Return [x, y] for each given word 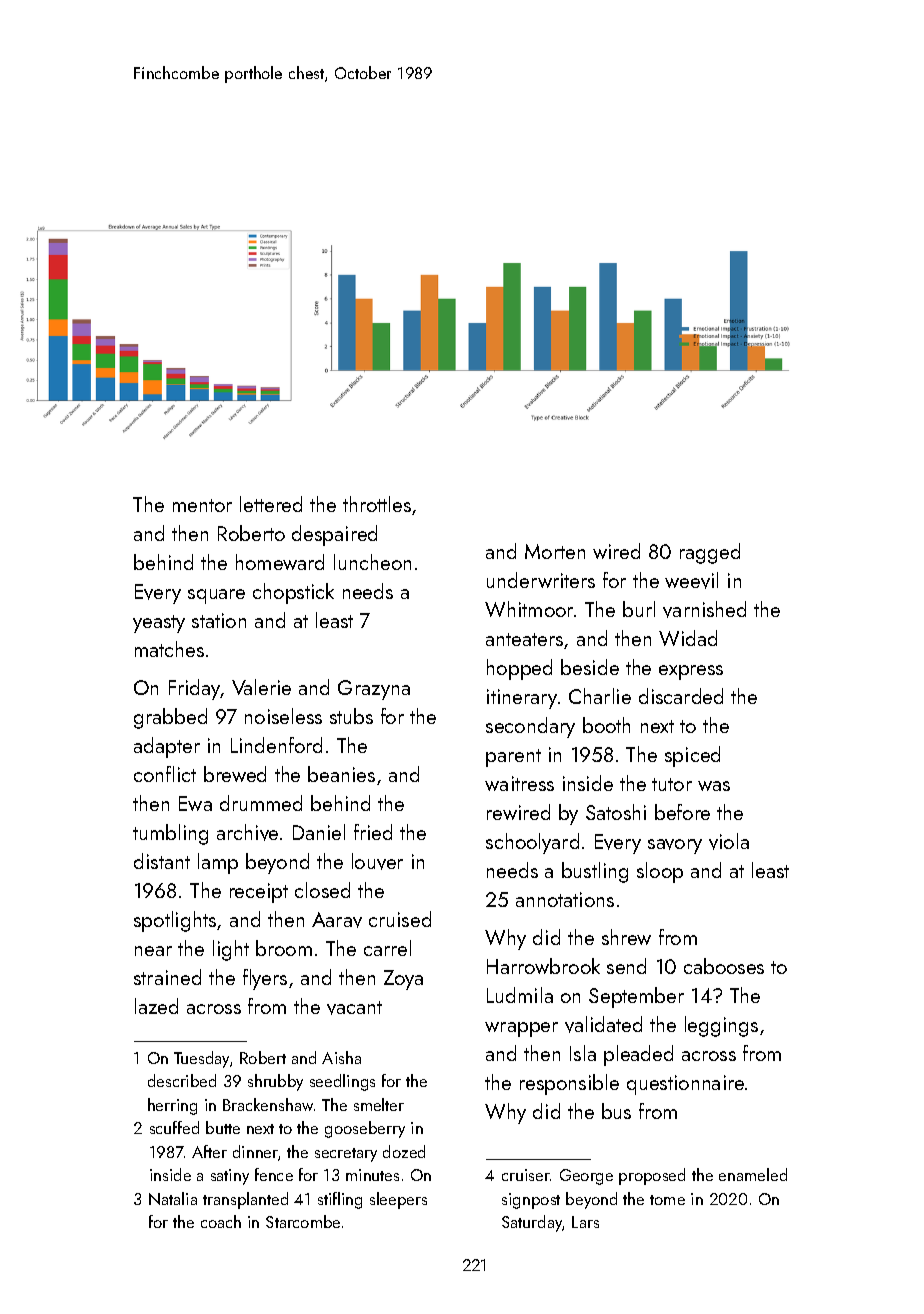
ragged [710, 553]
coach [221, 1221]
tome [667, 1200]
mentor [202, 505]
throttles [377, 504]
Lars [585, 1222]
